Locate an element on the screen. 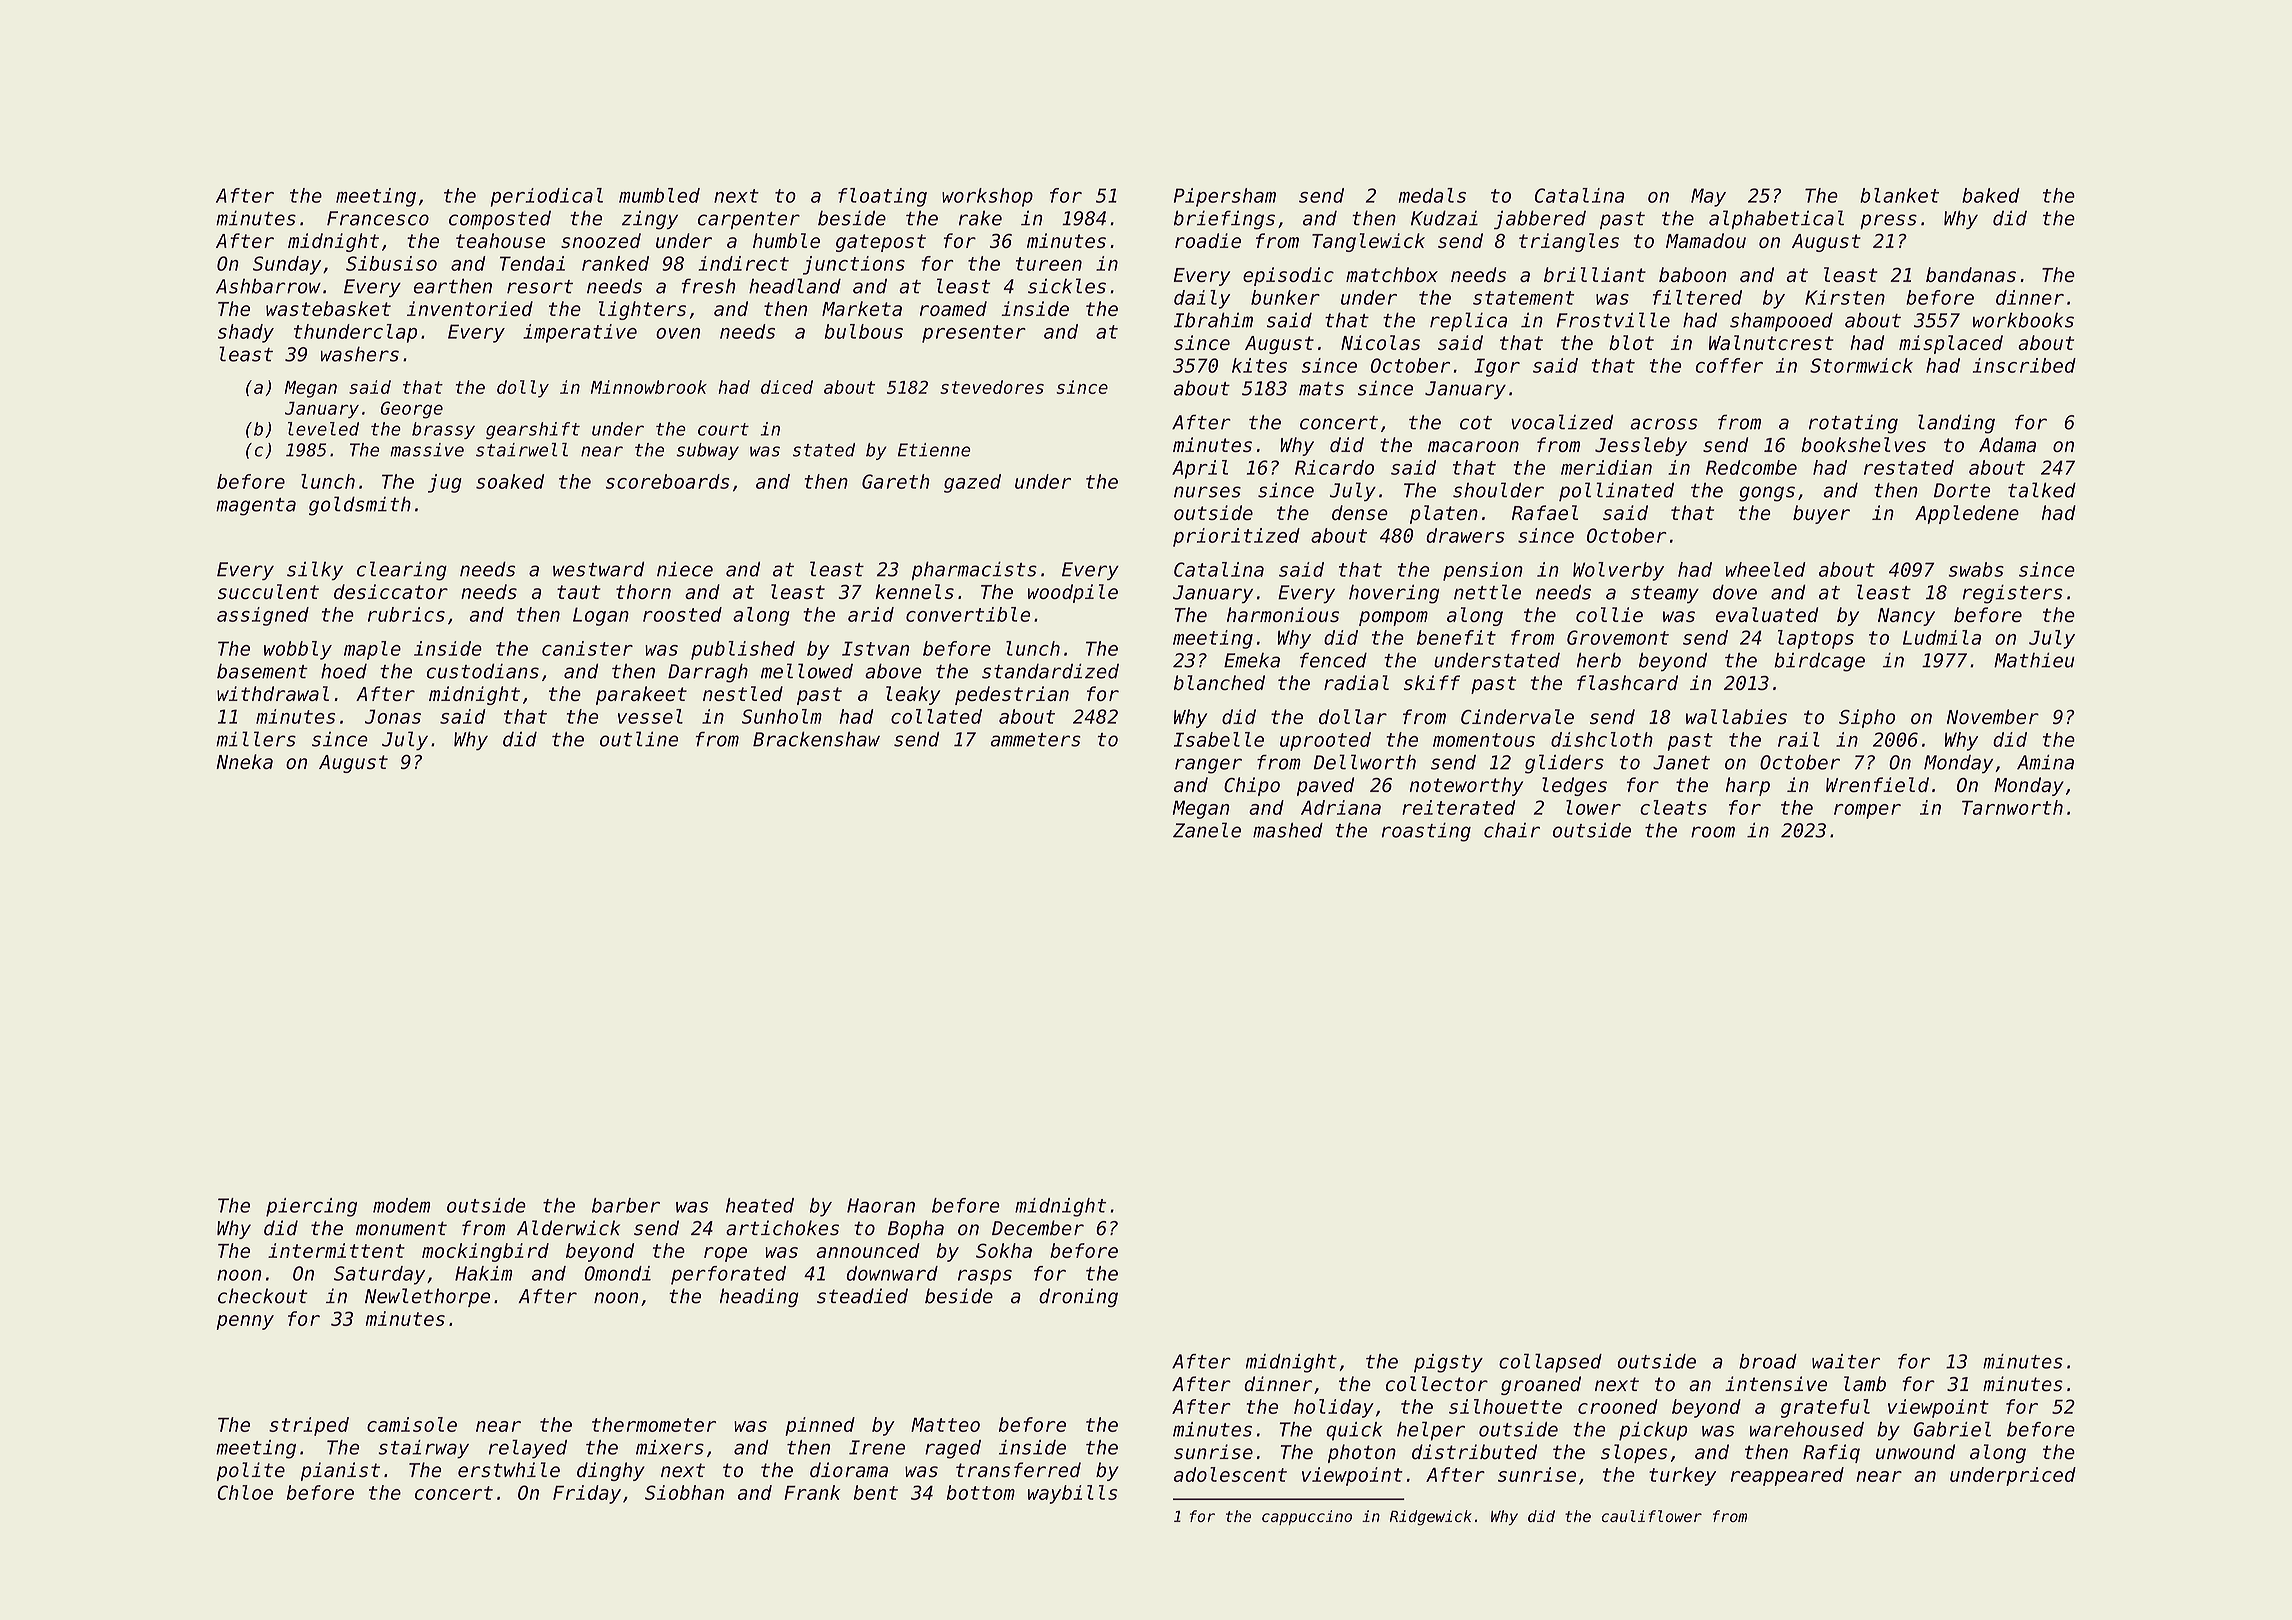 The width and height of the screenshot is (2292, 1620). shady is located at coordinates (246, 333).
